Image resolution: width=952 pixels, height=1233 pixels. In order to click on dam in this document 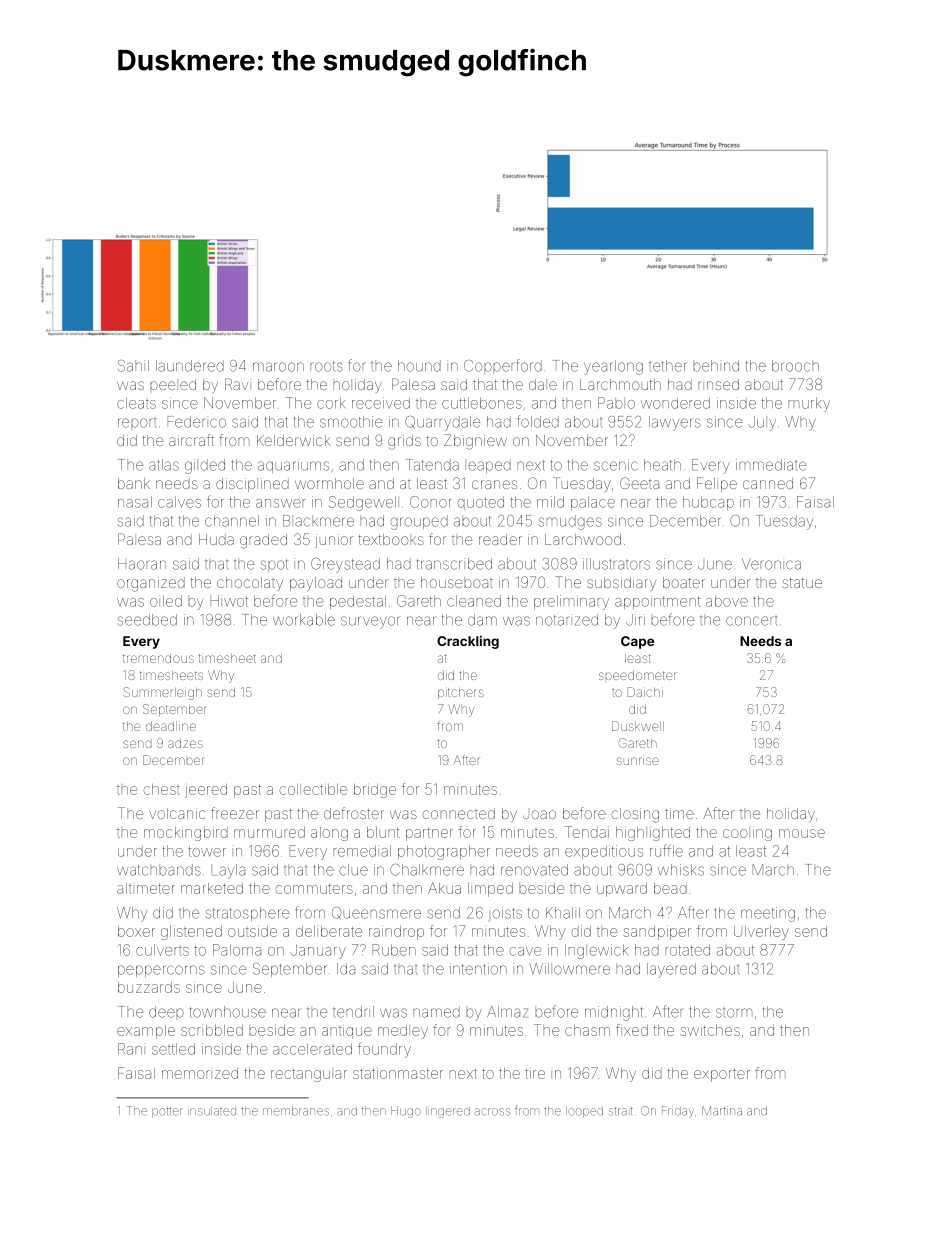, I will do `click(482, 620)`.
